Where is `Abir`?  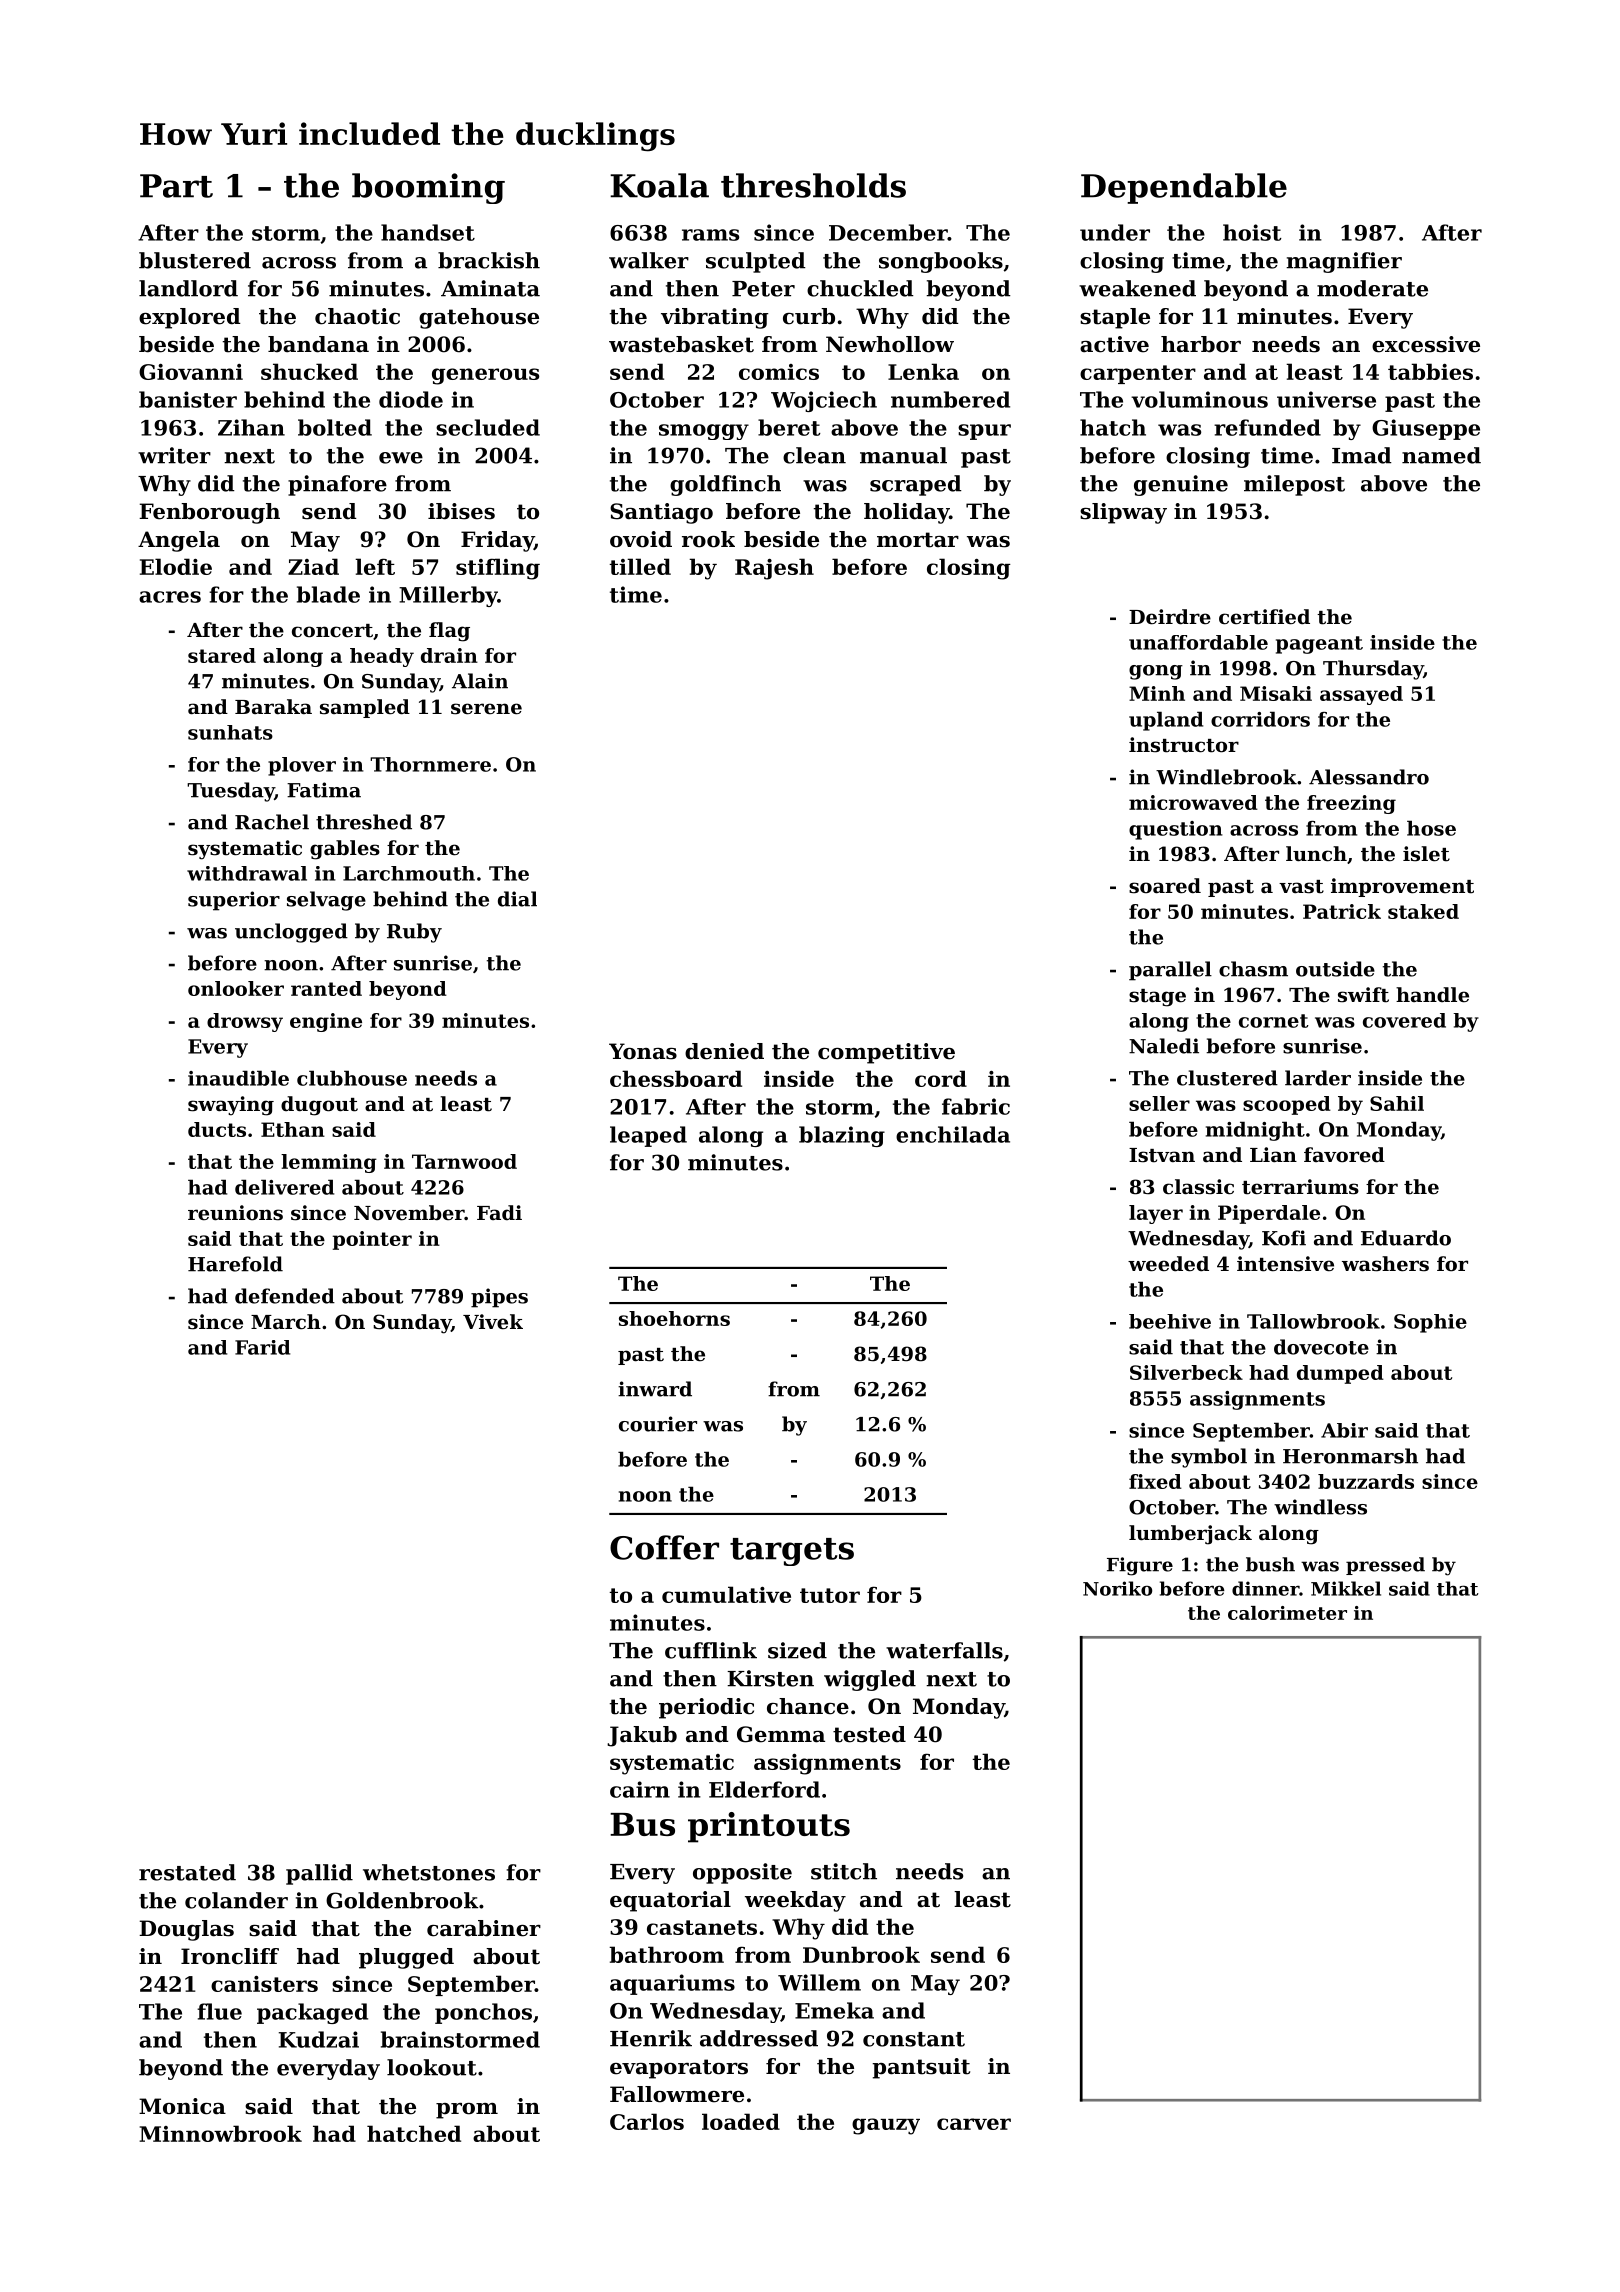 Abir is located at coordinates (1344, 1430).
